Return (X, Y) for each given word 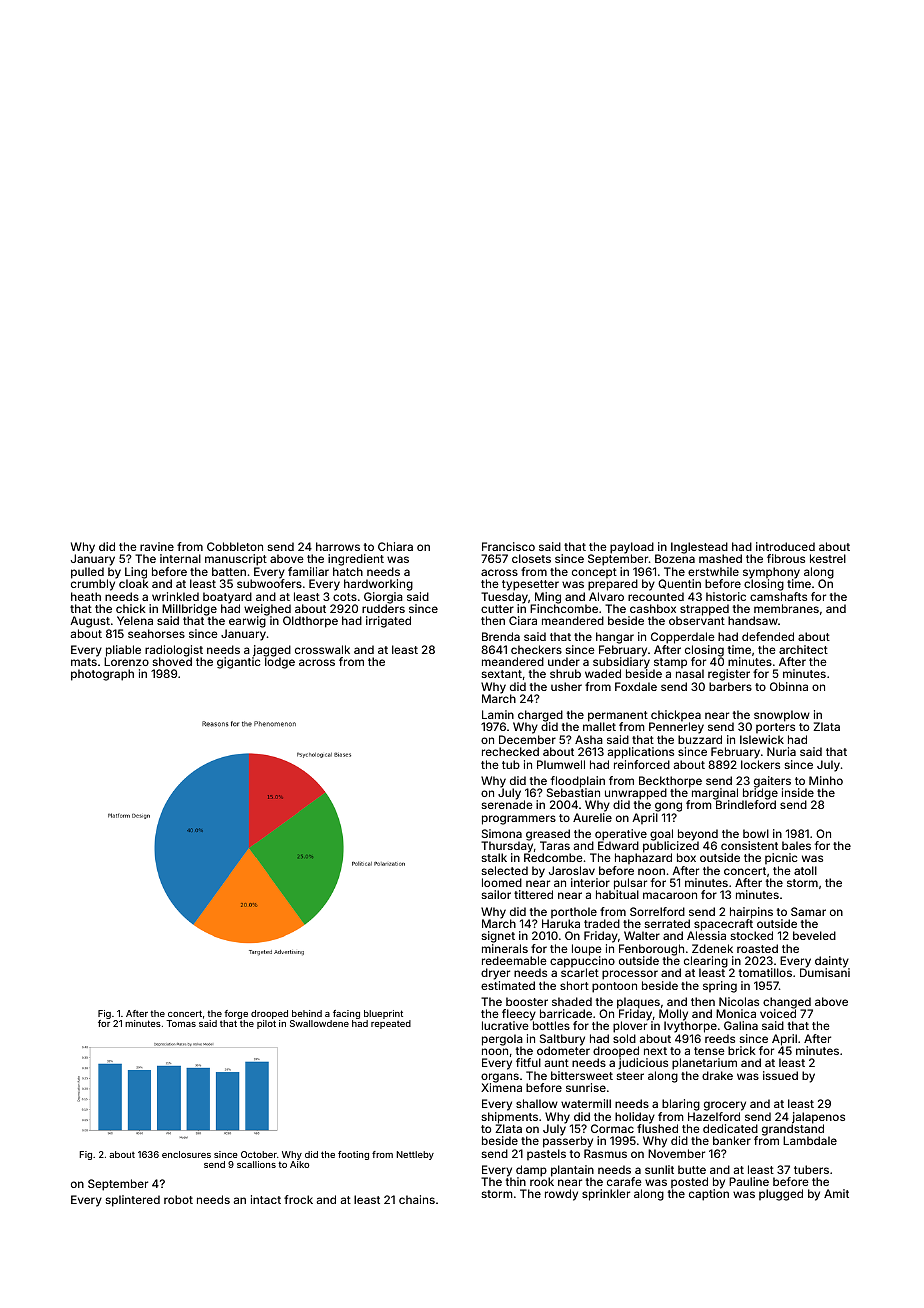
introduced (785, 546)
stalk (494, 857)
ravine (157, 546)
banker (732, 1140)
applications (641, 753)
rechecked (510, 751)
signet (498, 937)
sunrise (586, 1087)
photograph (102, 675)
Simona (502, 833)
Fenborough (651, 950)
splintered (133, 1201)
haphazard (643, 859)
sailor (496, 894)
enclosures (186, 1154)
